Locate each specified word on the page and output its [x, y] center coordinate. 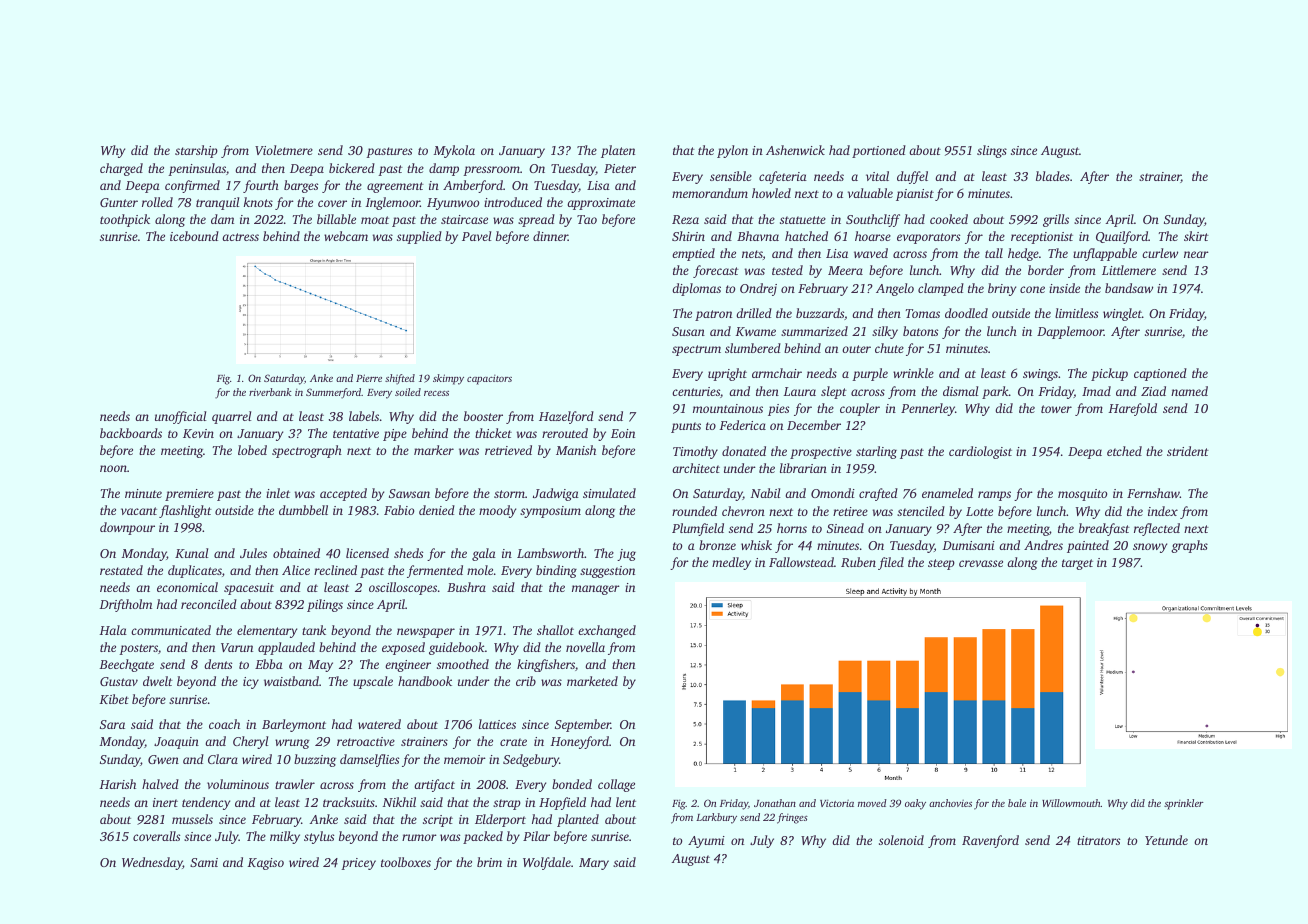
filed [891, 563]
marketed [592, 681]
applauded [286, 648]
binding [556, 571]
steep [941, 564]
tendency [206, 803]
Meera [845, 270]
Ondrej [758, 289]
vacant [139, 511]
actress [240, 237]
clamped [941, 289]
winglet [1122, 314]
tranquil [217, 203]
